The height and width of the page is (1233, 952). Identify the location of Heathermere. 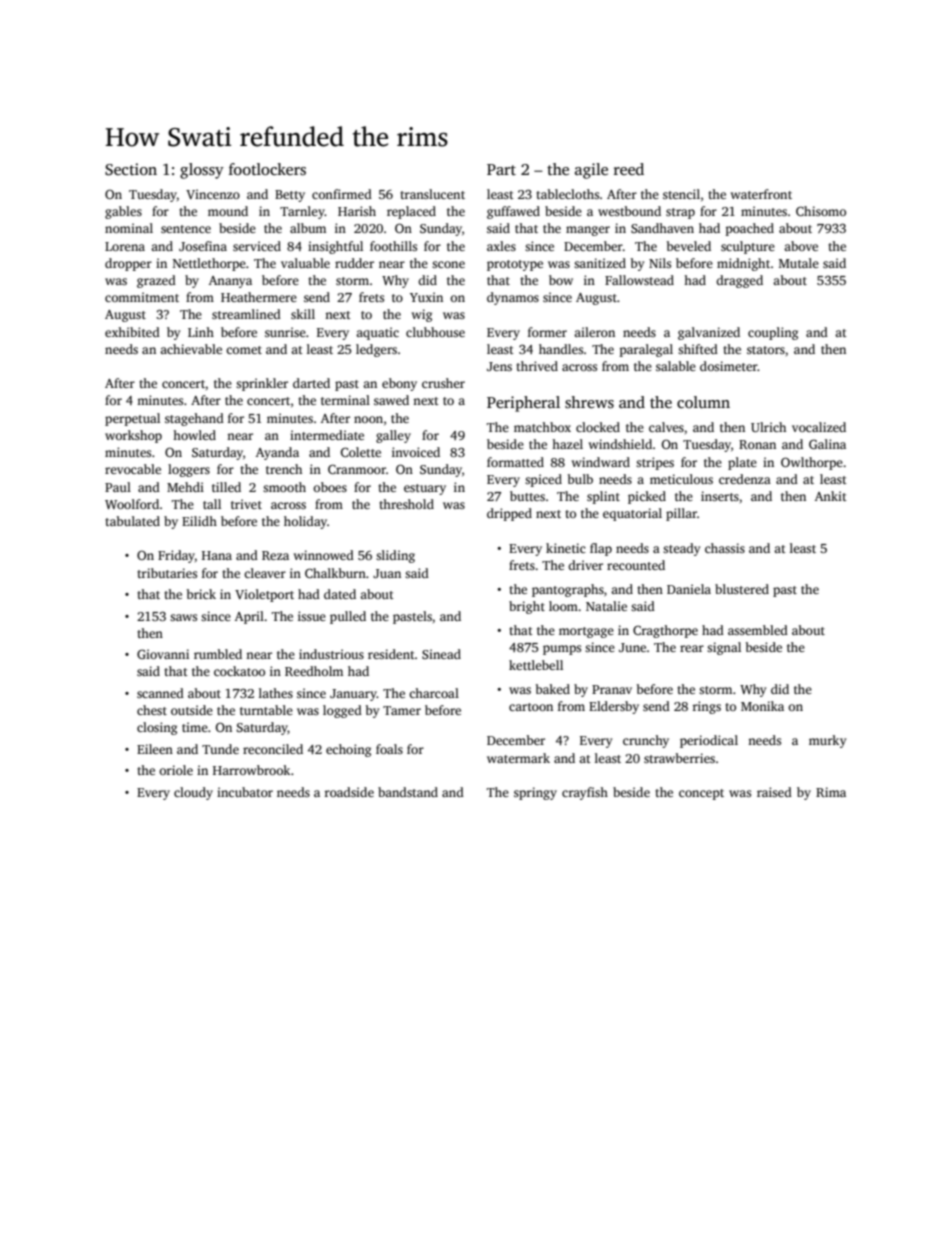
(259, 297).
